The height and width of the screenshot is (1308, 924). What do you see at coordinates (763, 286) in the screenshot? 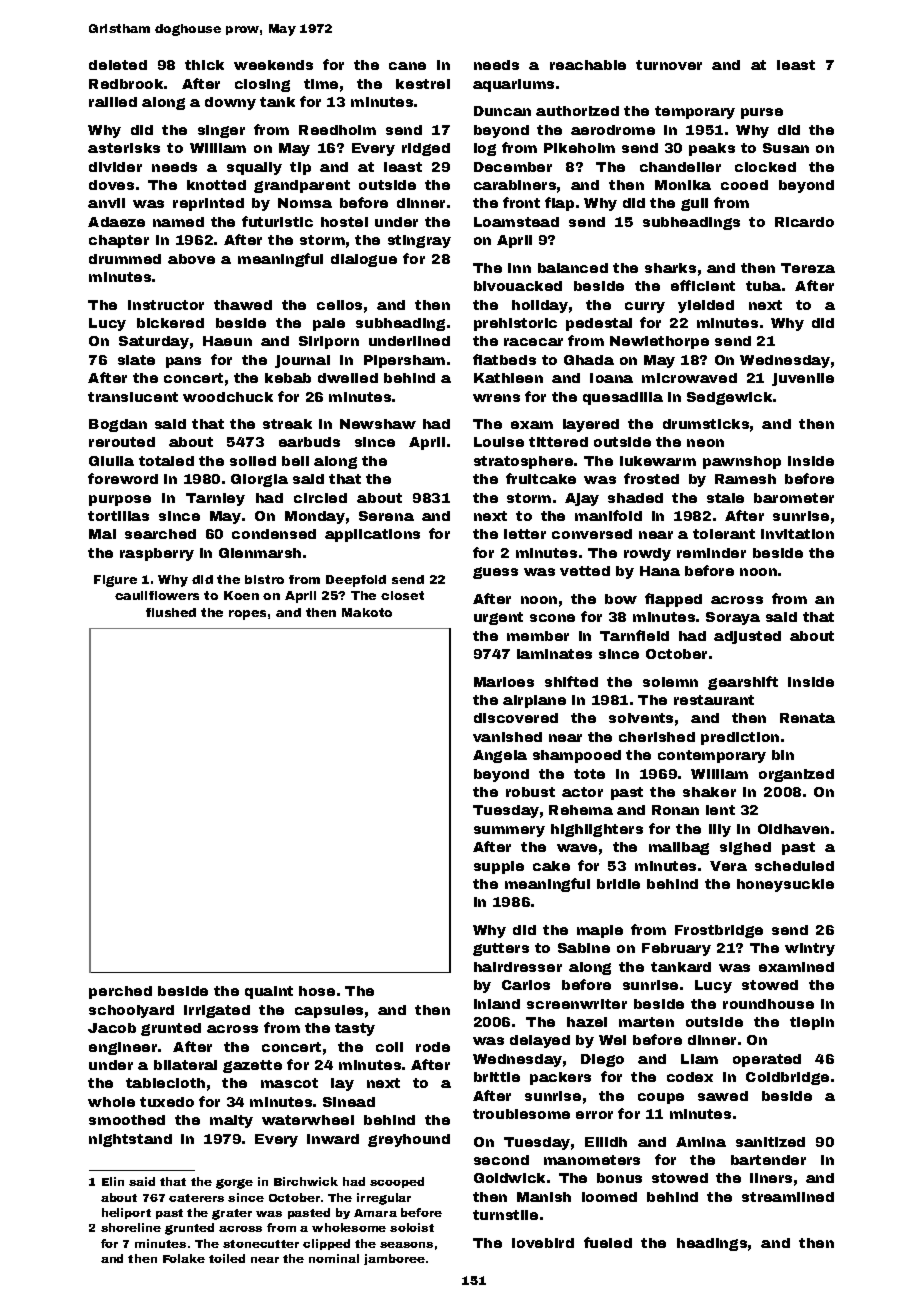
I see `tuba` at bounding box center [763, 286].
